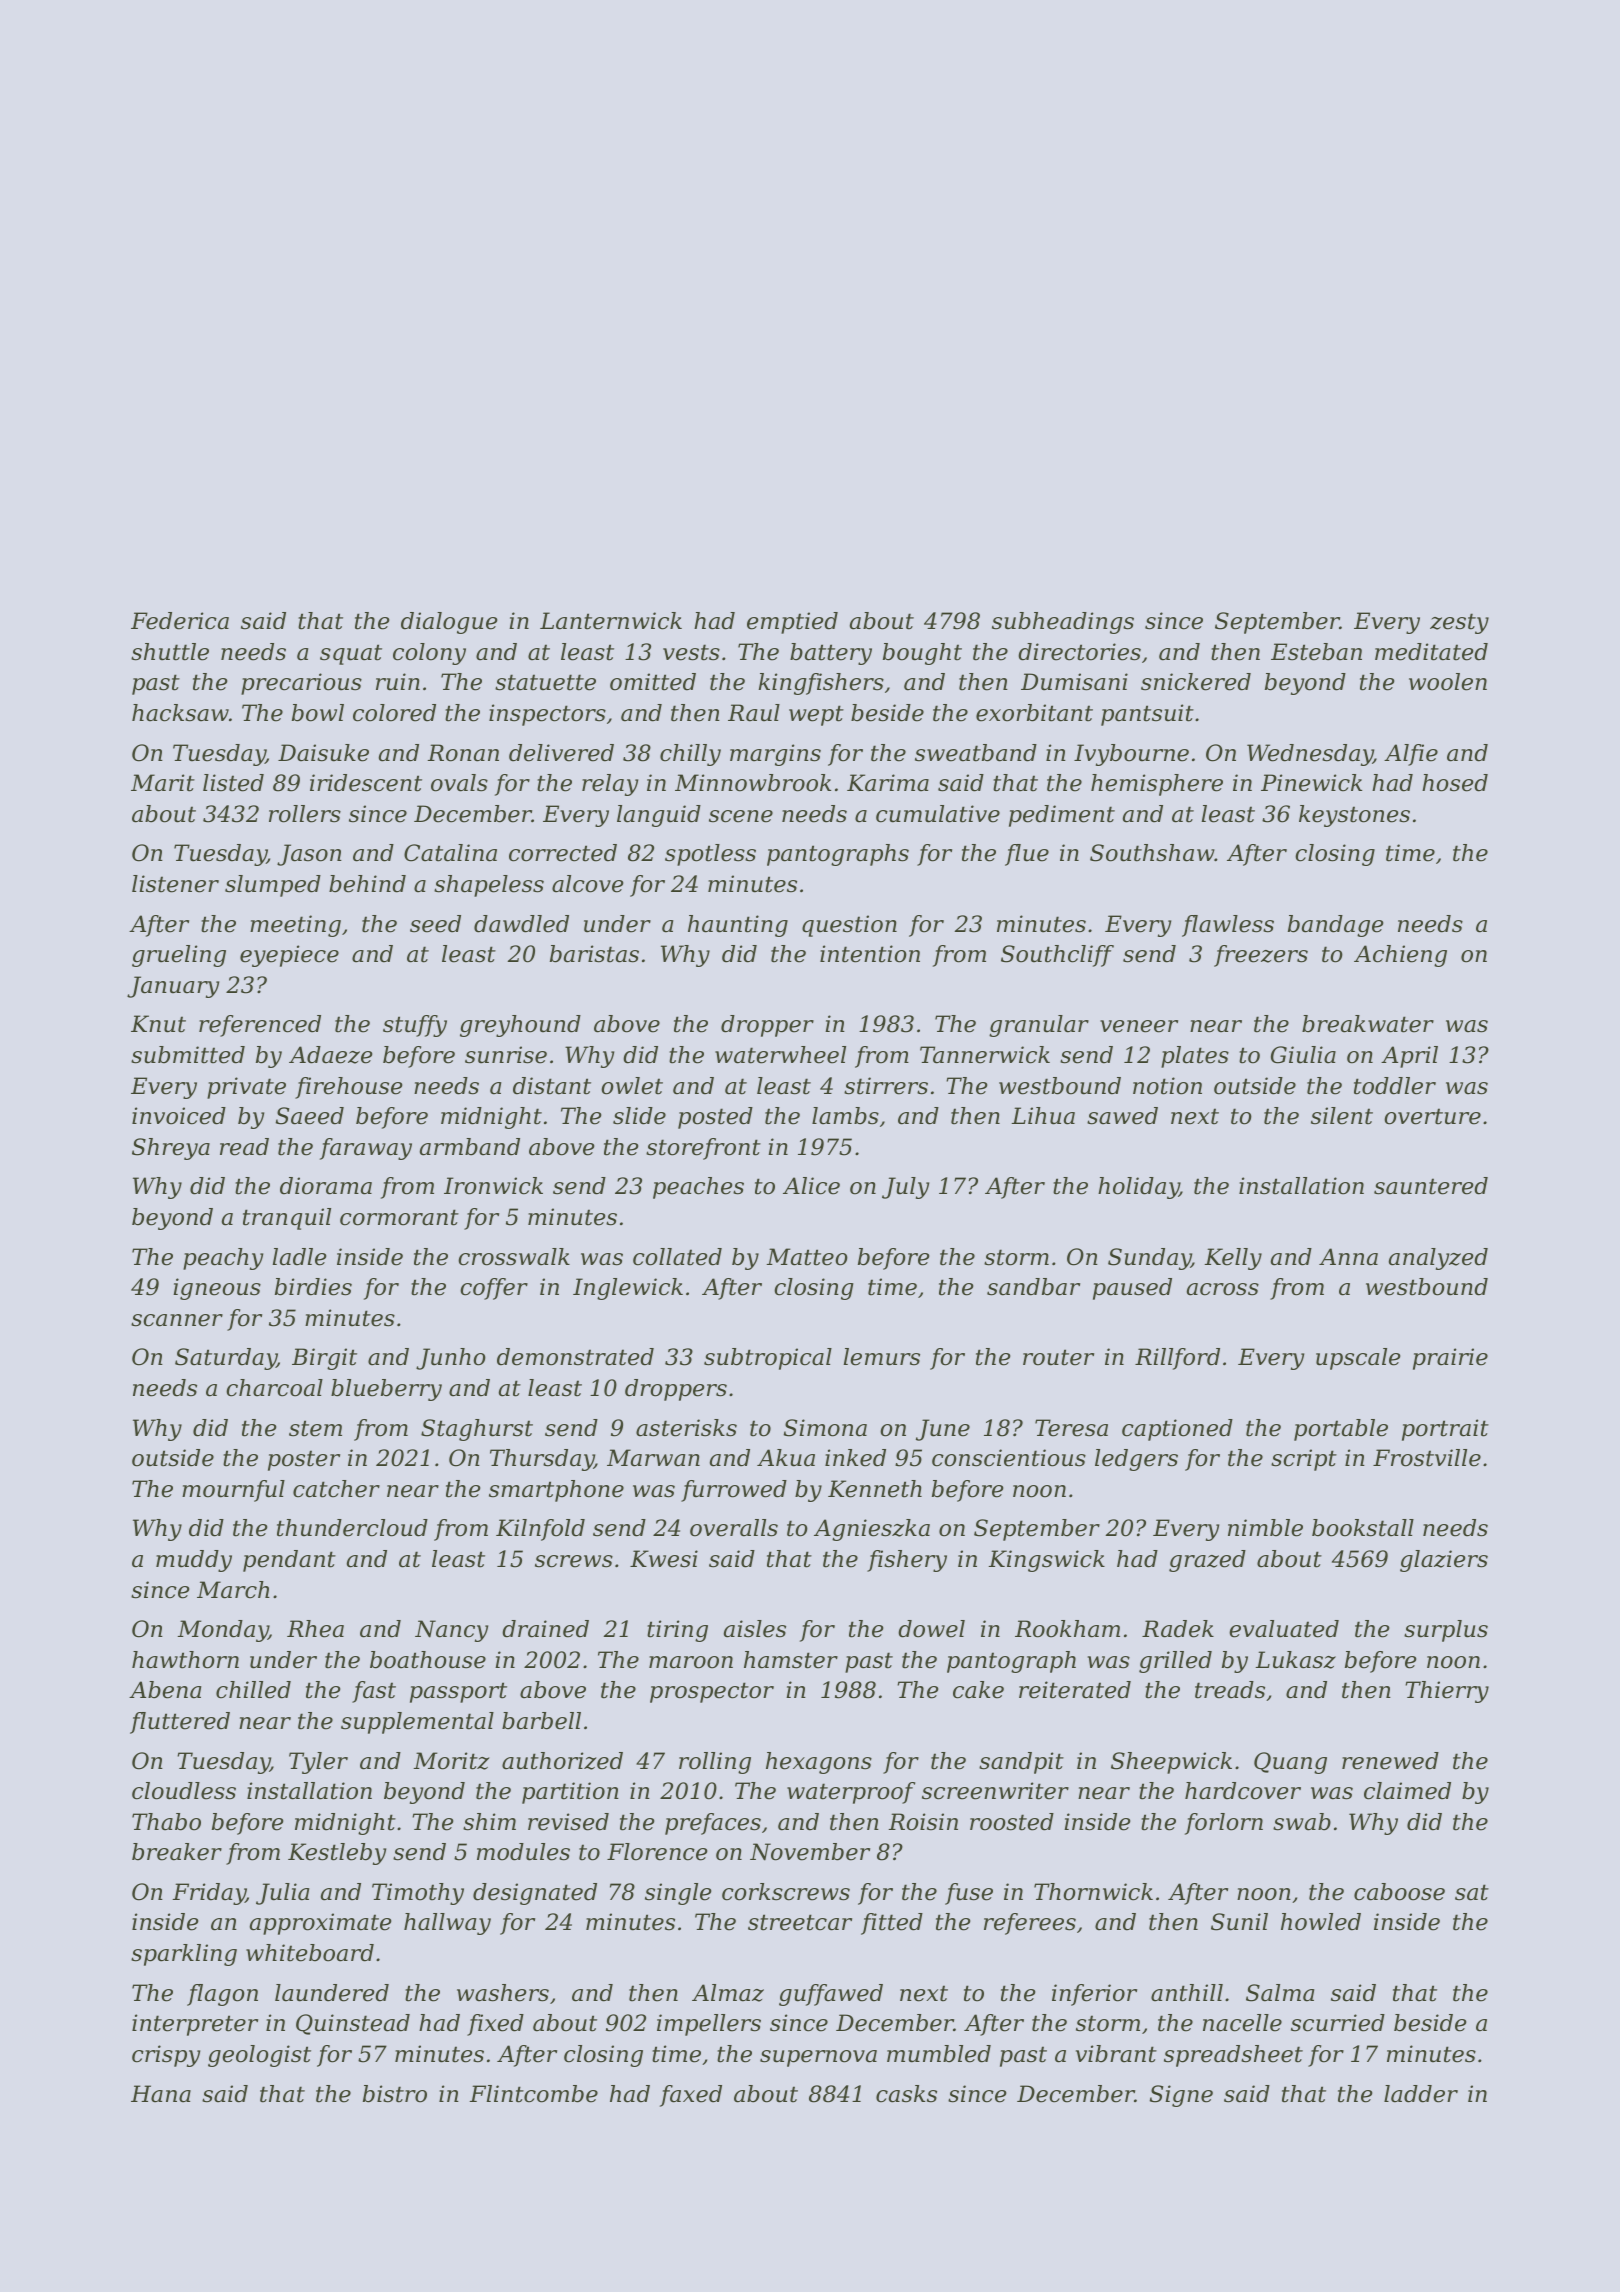 The width and height of the screenshot is (1620, 2292). I want to click on hawthorn, so click(185, 1660).
